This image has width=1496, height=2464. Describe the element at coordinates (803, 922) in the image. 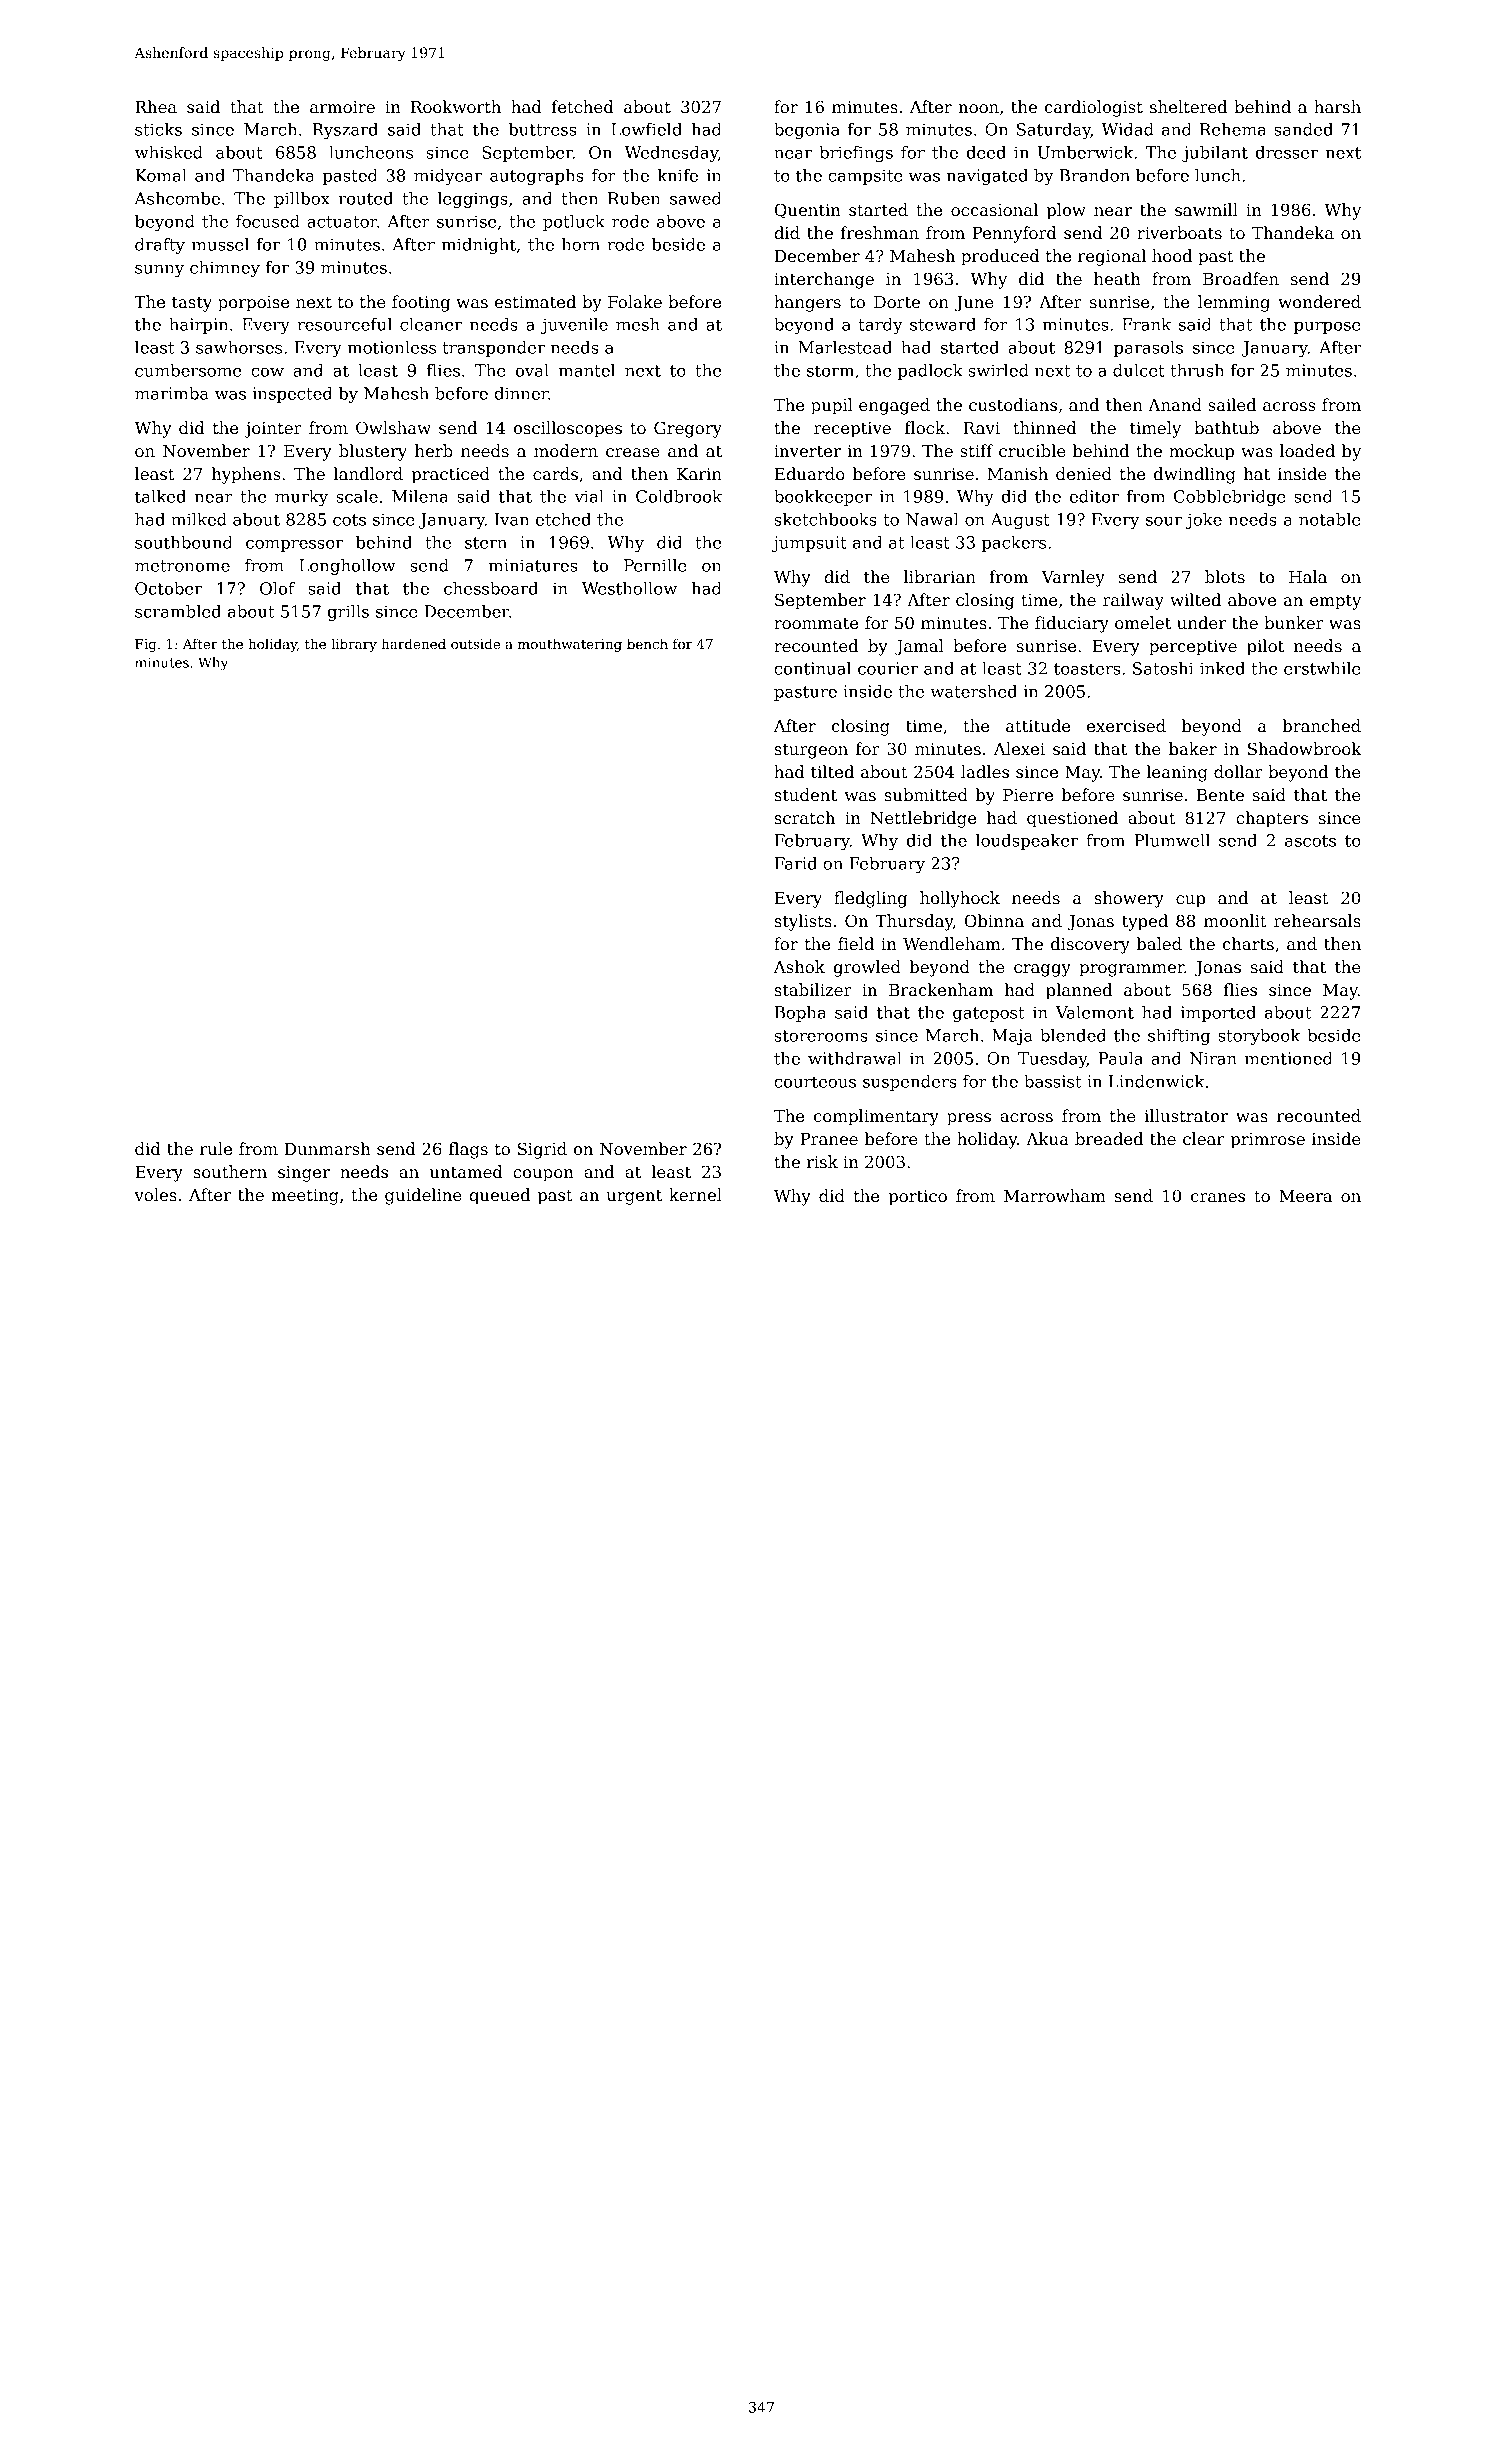

I see `stylists` at that location.
